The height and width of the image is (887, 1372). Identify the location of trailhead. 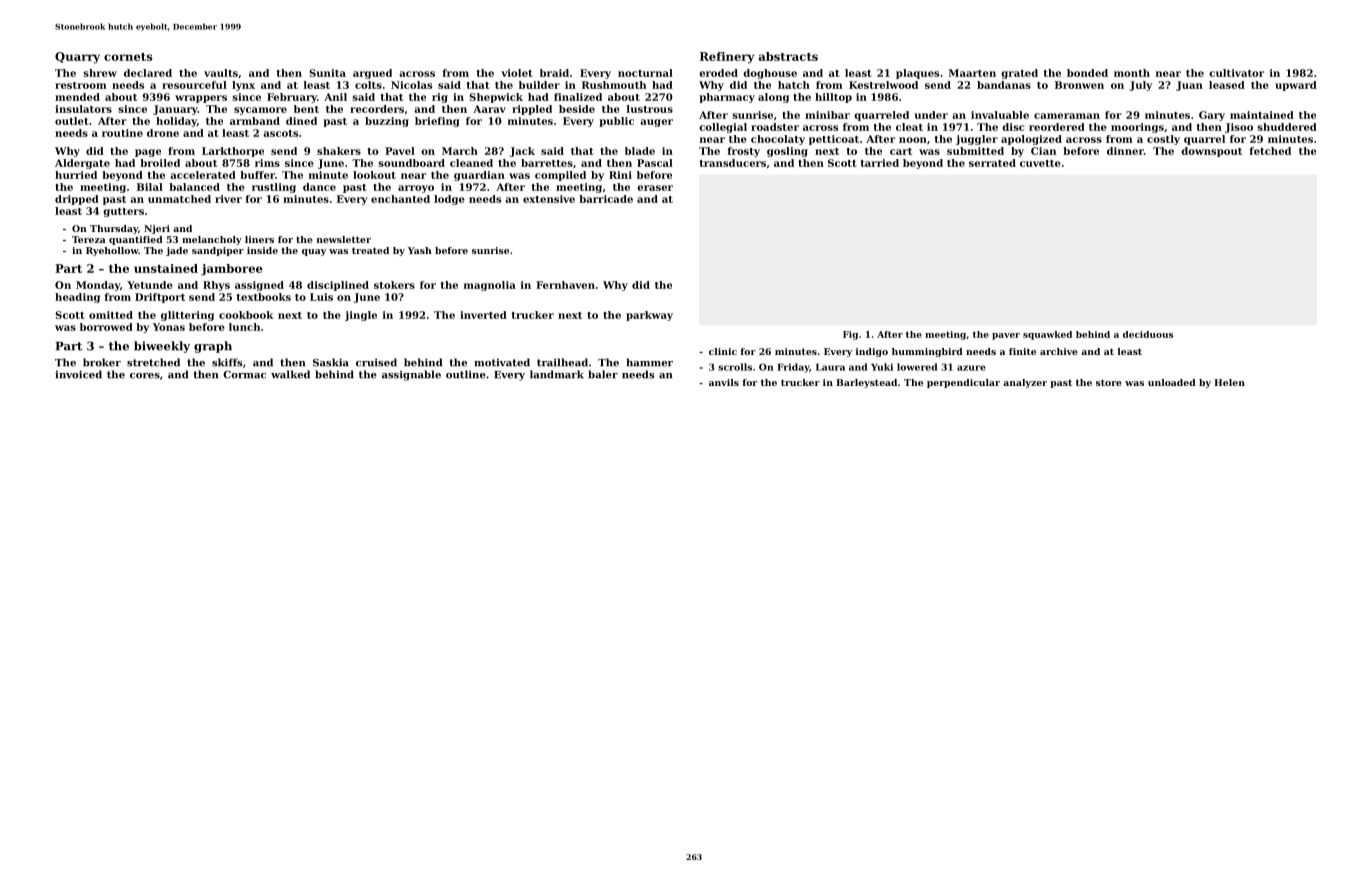
(562, 362).
